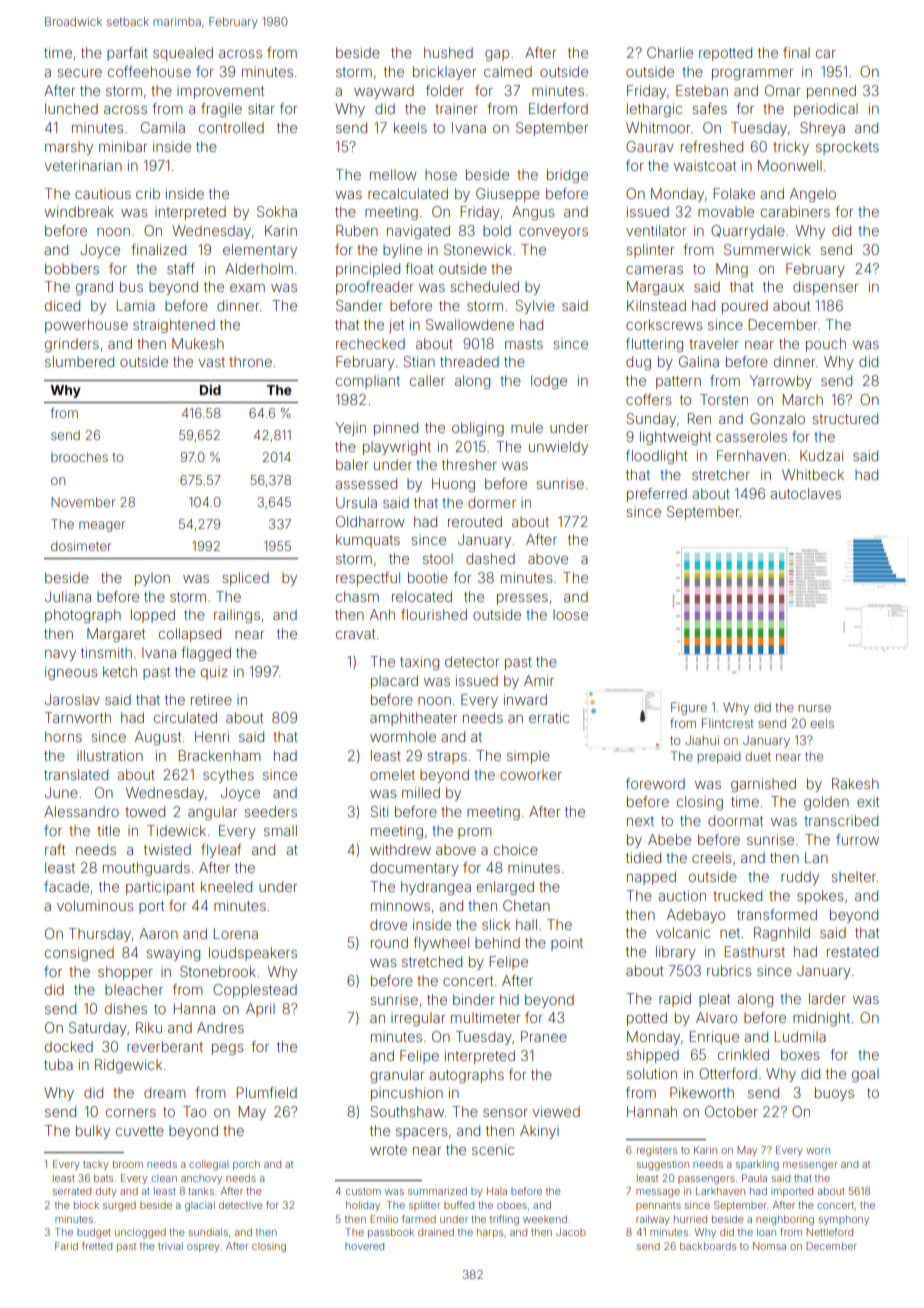 The height and width of the screenshot is (1308, 924). What do you see at coordinates (769, 1246) in the screenshot?
I see `Nomsa` at bounding box center [769, 1246].
